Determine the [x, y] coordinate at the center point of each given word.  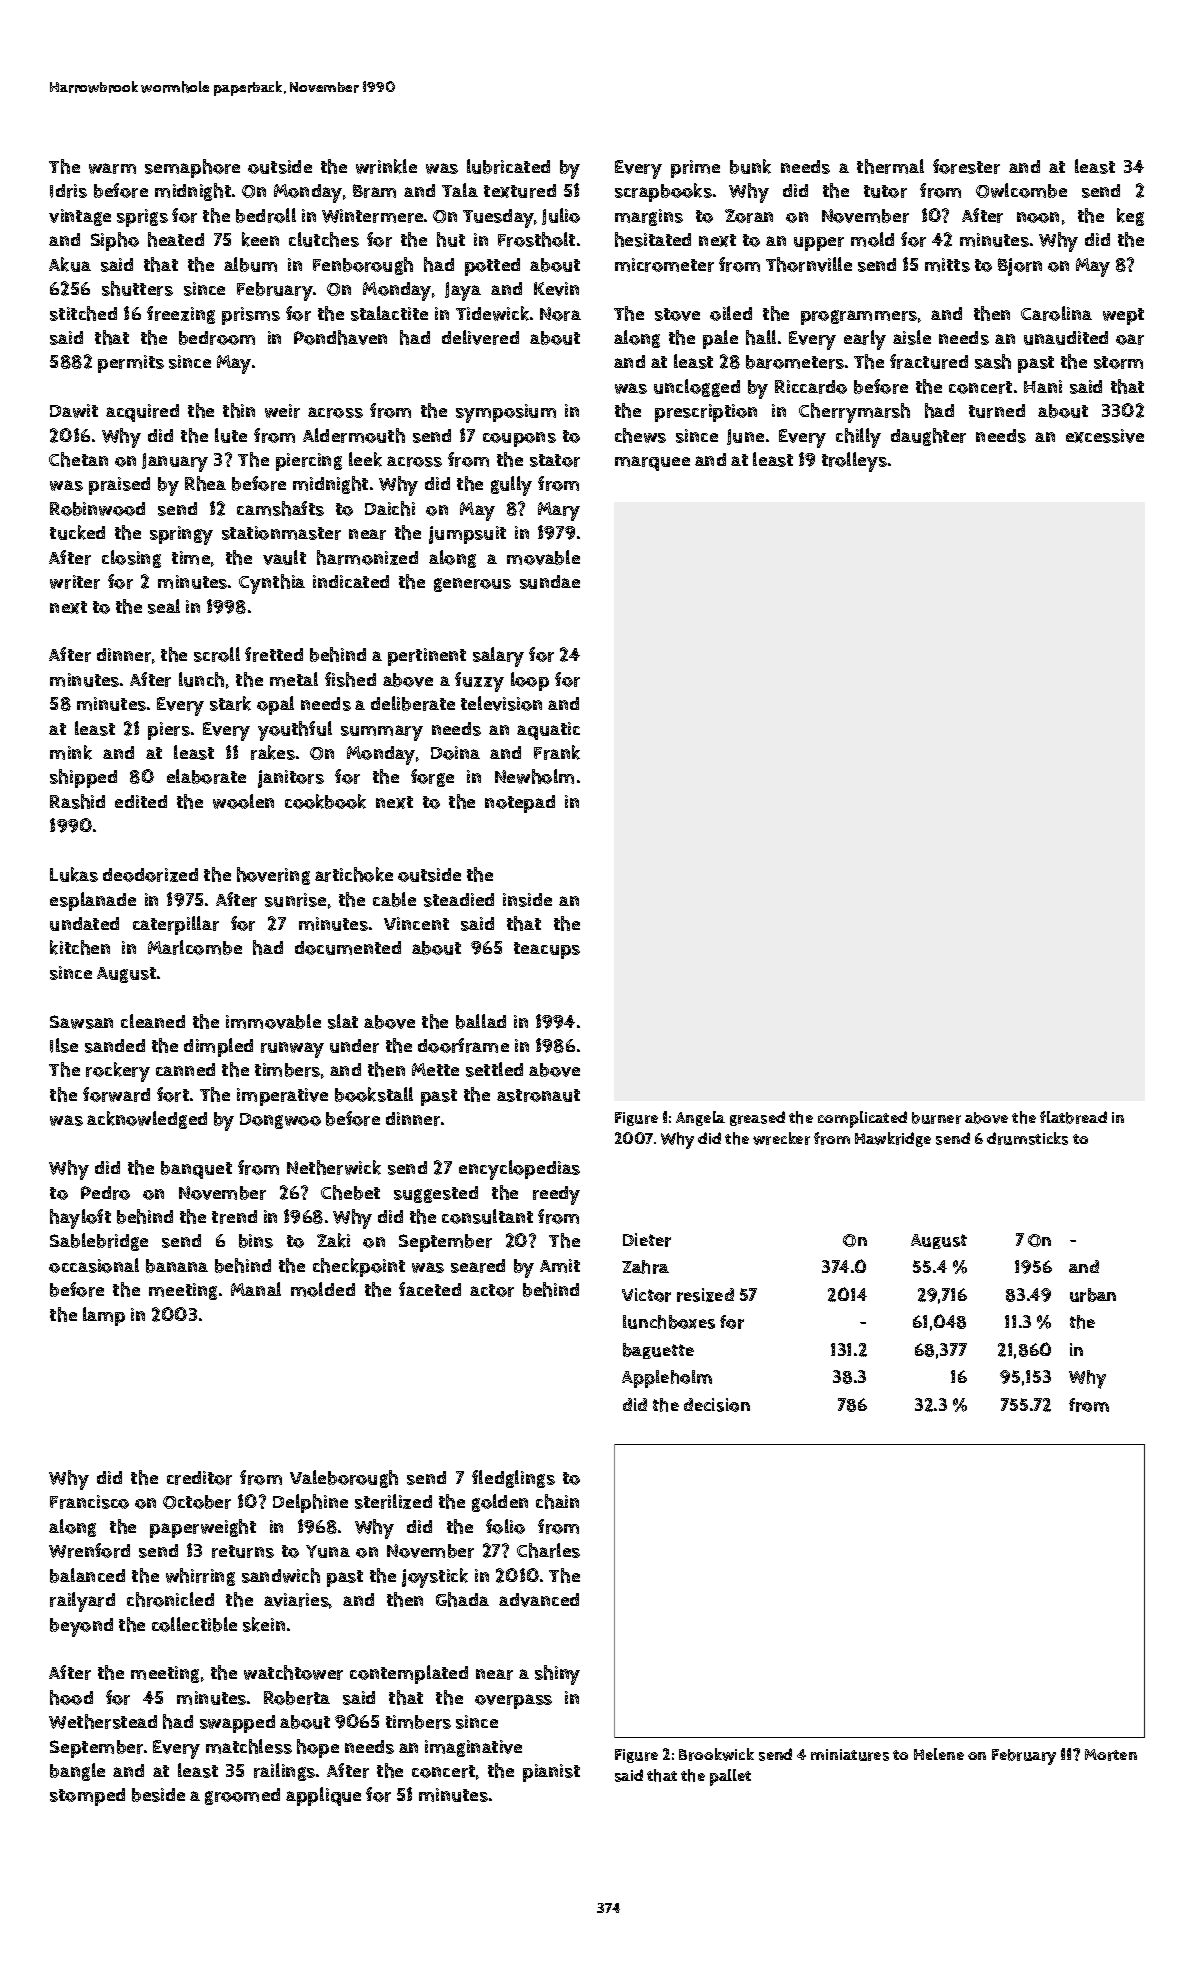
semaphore [192, 168]
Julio [561, 216]
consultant [487, 1216]
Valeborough [344, 1479]
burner [936, 1118]
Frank [557, 752]
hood [71, 1697]
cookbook [325, 801]
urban [1093, 1295]
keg [1130, 217]
